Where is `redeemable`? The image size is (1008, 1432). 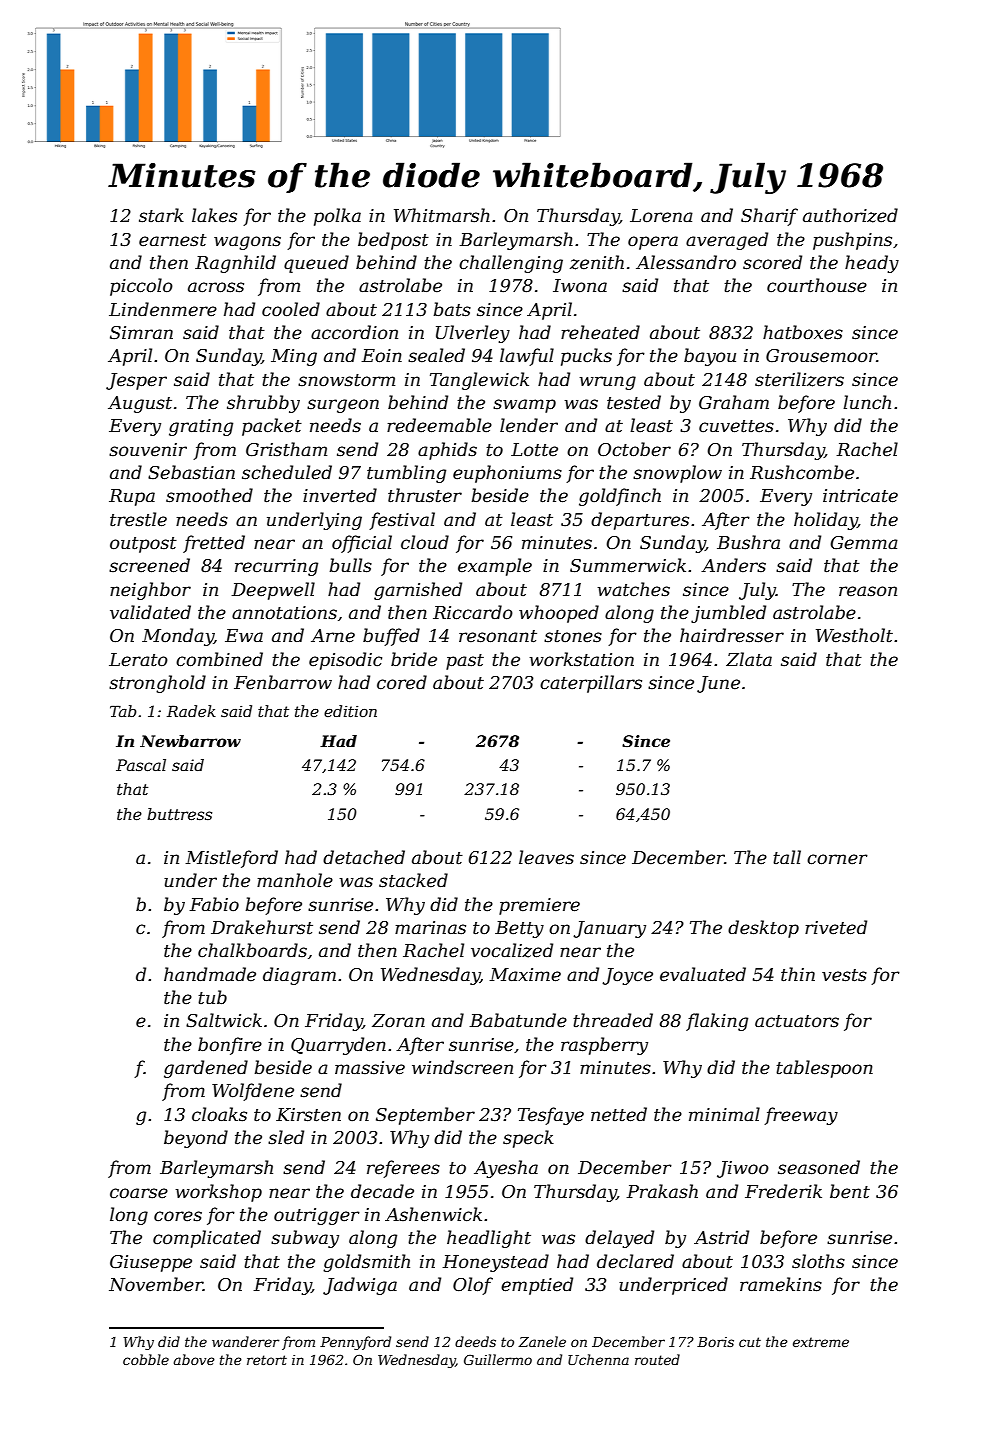 redeemable is located at coordinates (439, 425).
